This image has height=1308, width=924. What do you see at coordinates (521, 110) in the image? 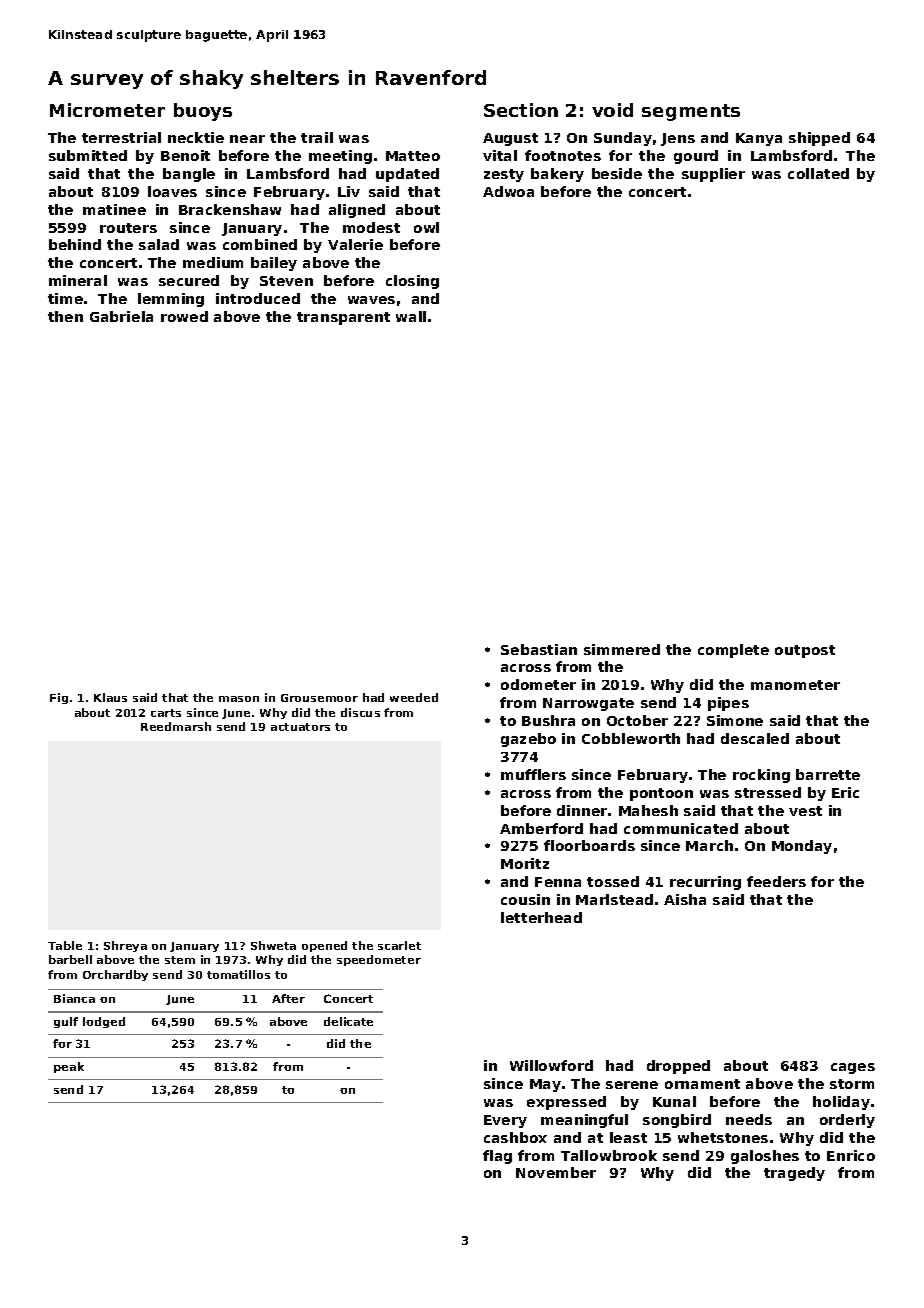
I see `Section` at bounding box center [521, 110].
